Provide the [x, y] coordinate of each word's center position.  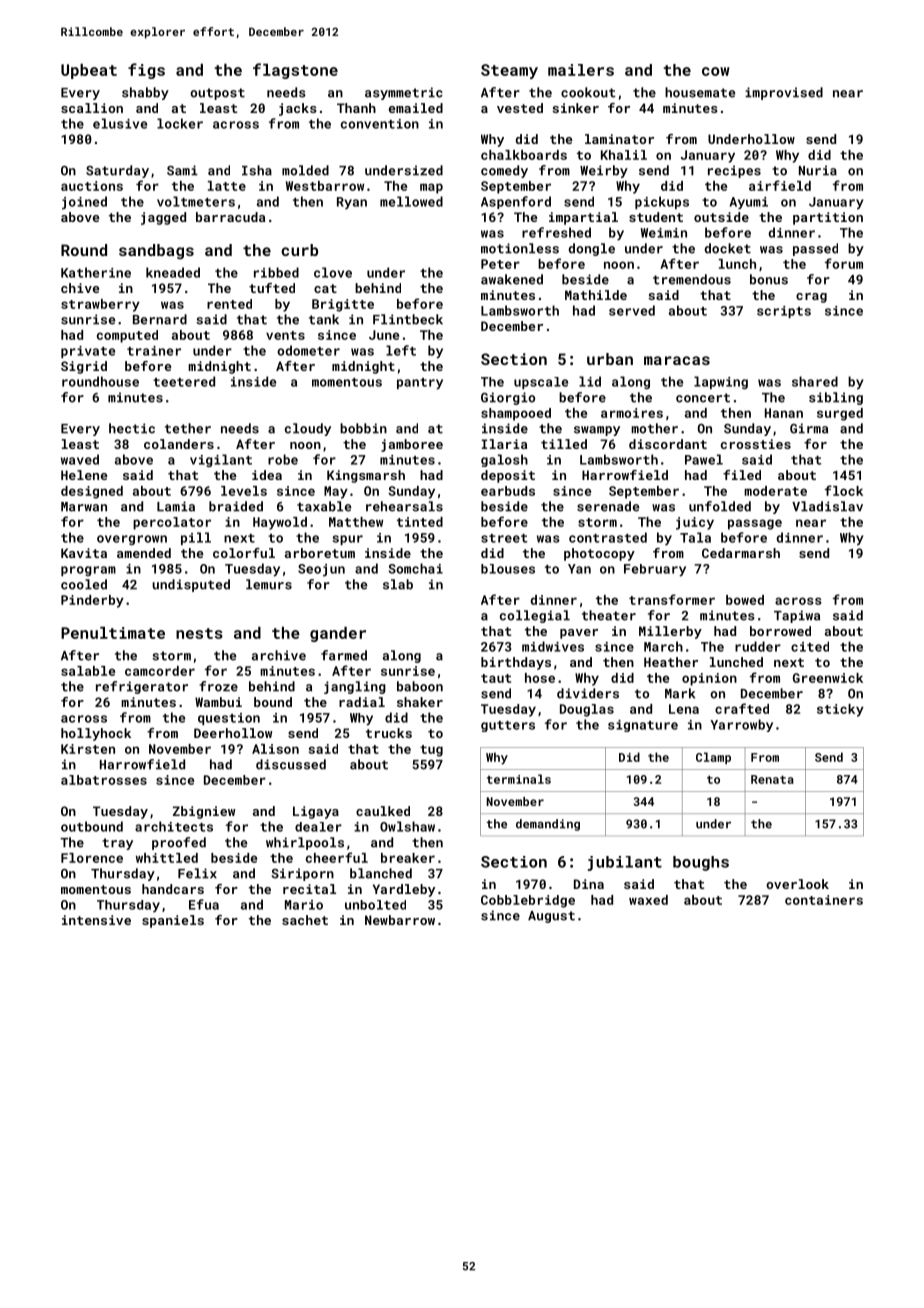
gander [338, 634]
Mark [680, 693]
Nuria [818, 170]
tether [188, 428]
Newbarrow [400, 920]
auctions [92, 186]
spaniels [173, 921]
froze [218, 686]
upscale [541, 383]
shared [815, 381]
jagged [163, 218]
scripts [784, 312]
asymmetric [404, 93]
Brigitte [343, 305]
